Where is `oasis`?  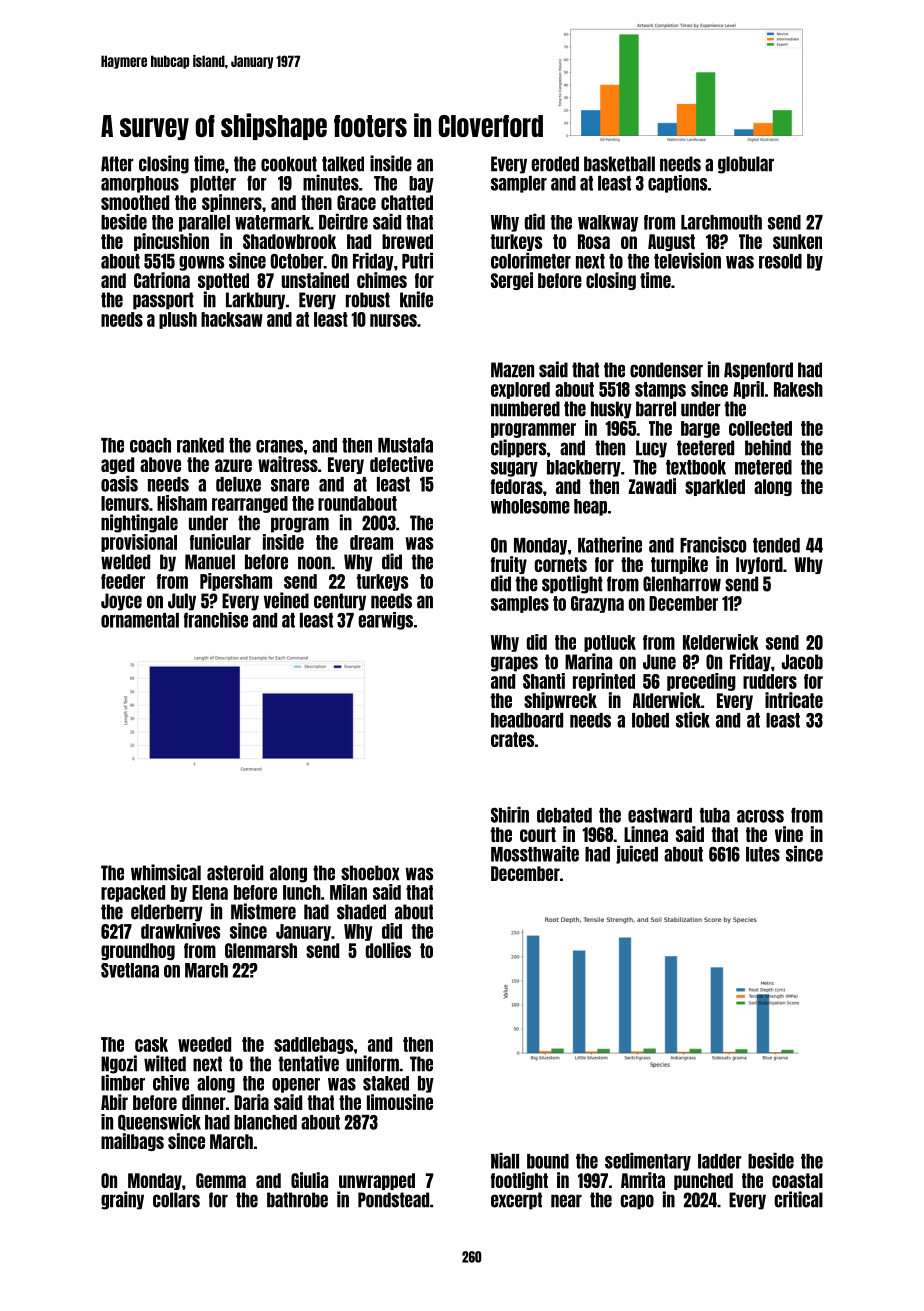
oasis is located at coordinates (119, 483).
